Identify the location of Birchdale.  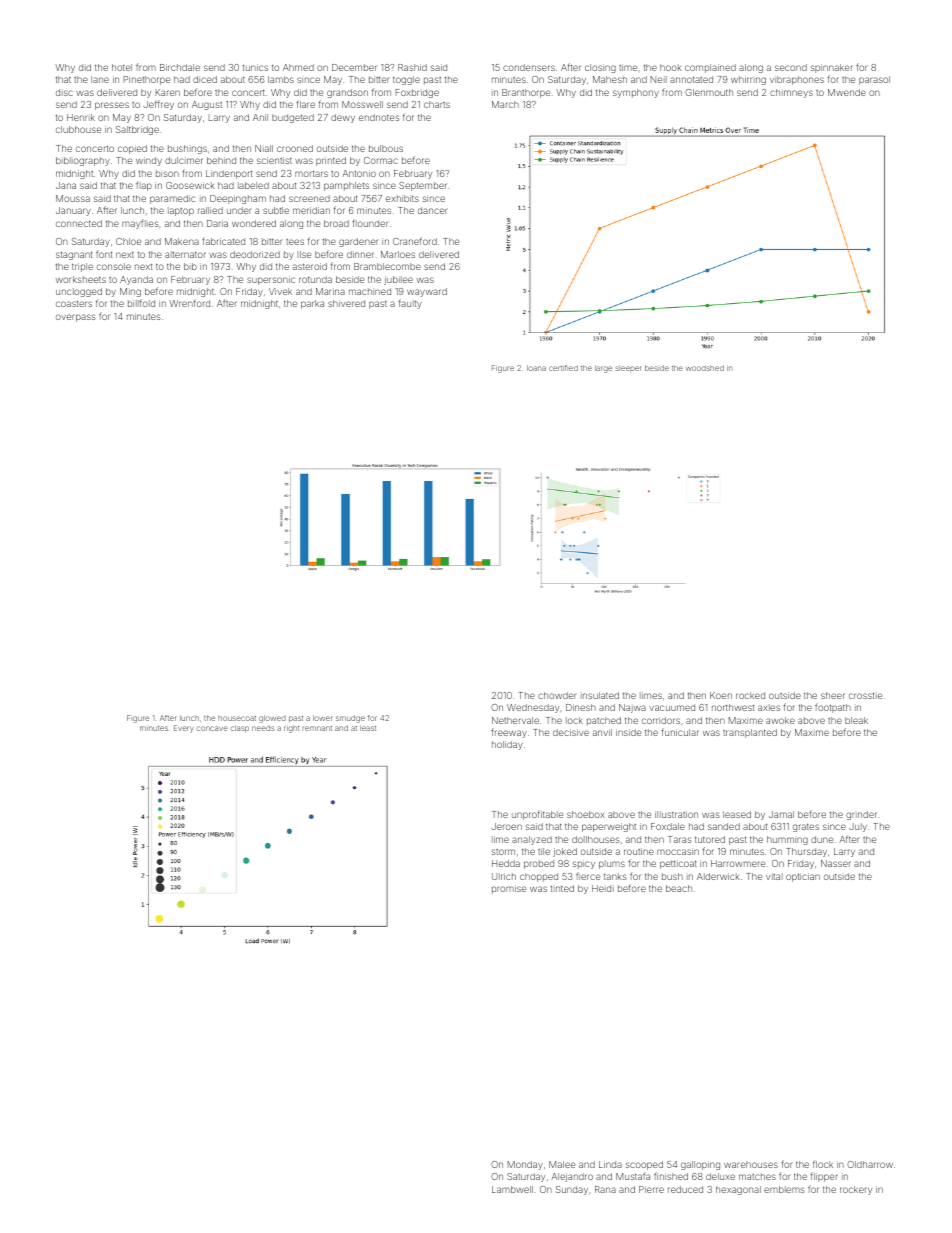
(180, 67).
